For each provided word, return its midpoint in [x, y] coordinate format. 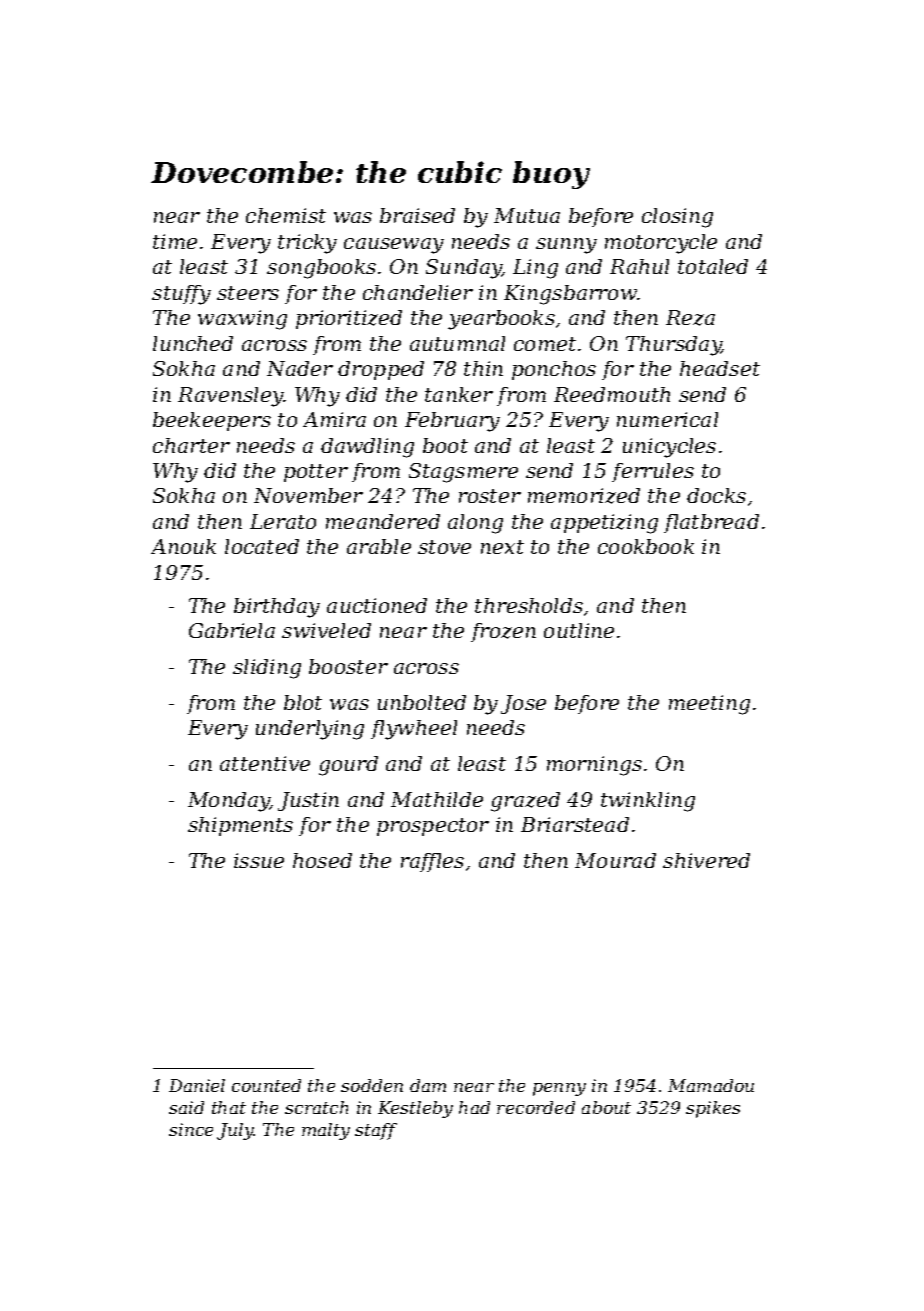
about [606, 1107]
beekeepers [212, 421]
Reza [690, 318]
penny [559, 1089]
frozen [503, 632]
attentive [265, 763]
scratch [316, 1107]
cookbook [646, 546]
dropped [381, 370]
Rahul [639, 266]
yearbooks [501, 320]
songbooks [321, 269]
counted [266, 1085]
